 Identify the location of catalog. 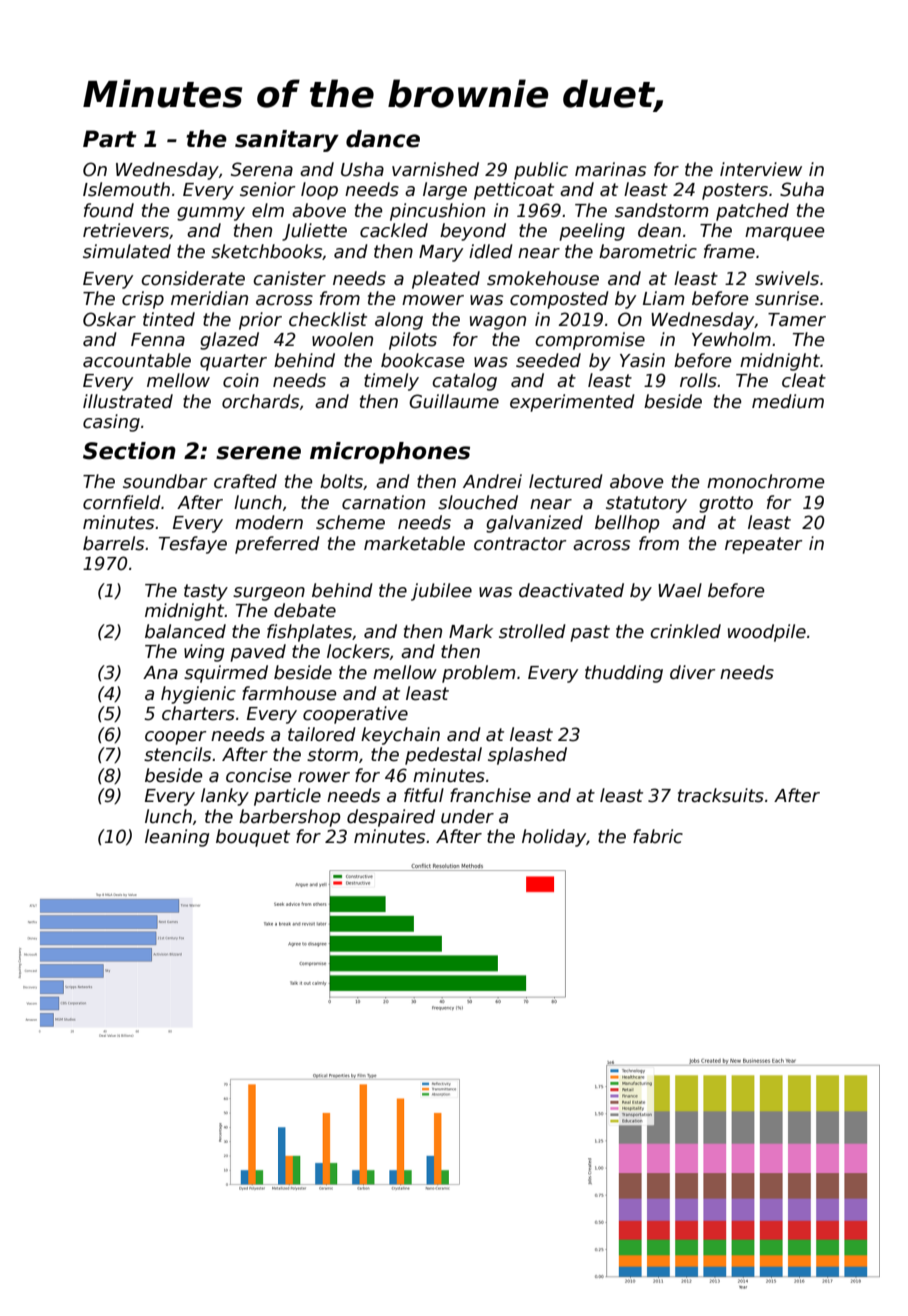
(464, 382).
